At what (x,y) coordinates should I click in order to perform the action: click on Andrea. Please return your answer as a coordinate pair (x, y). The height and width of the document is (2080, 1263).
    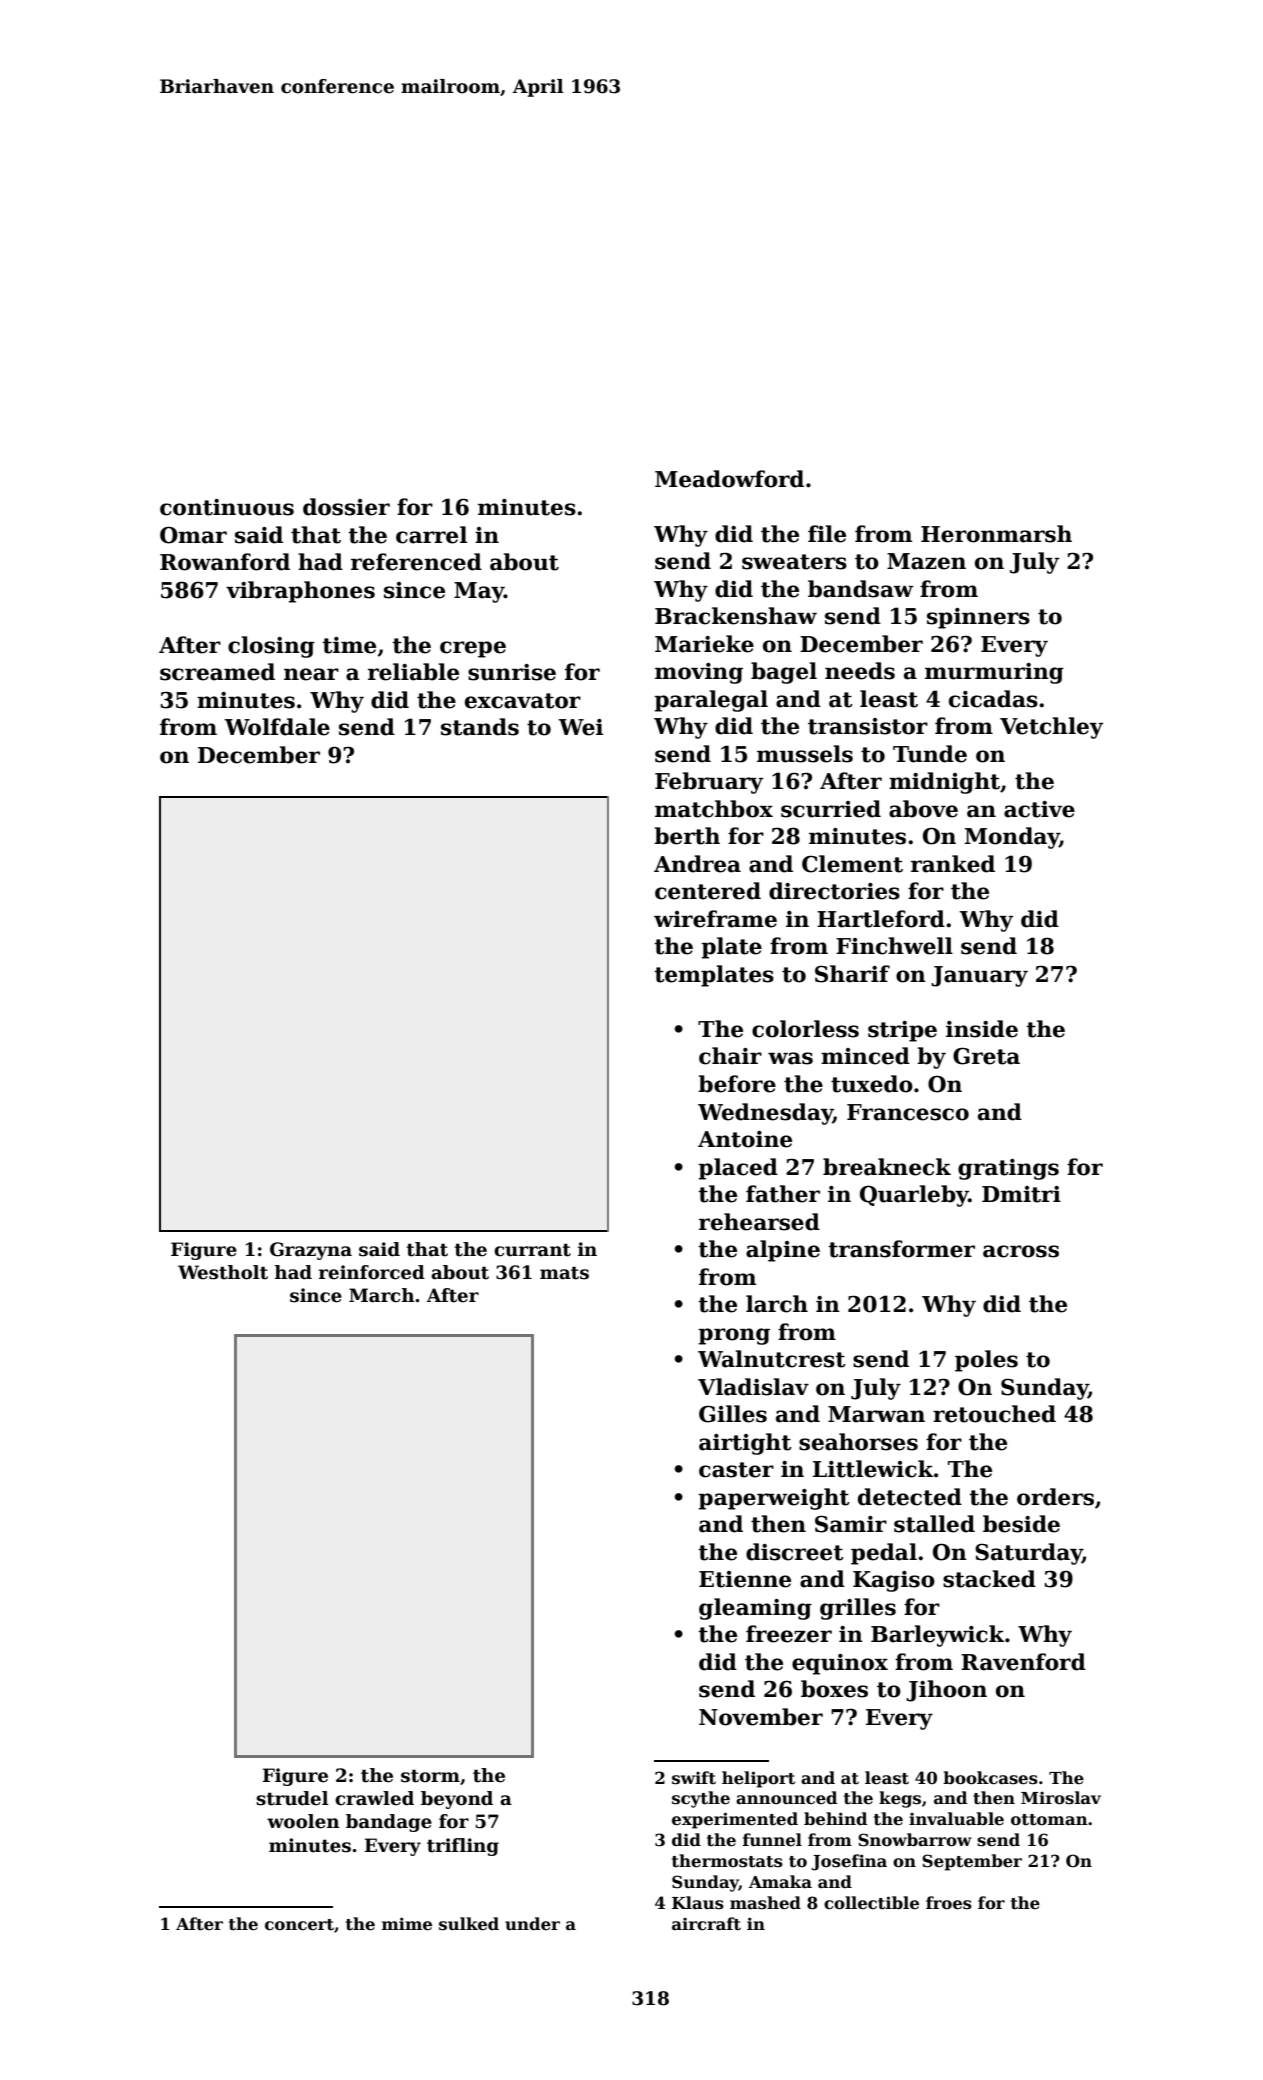
    Looking at the image, I should click on (697, 864).
